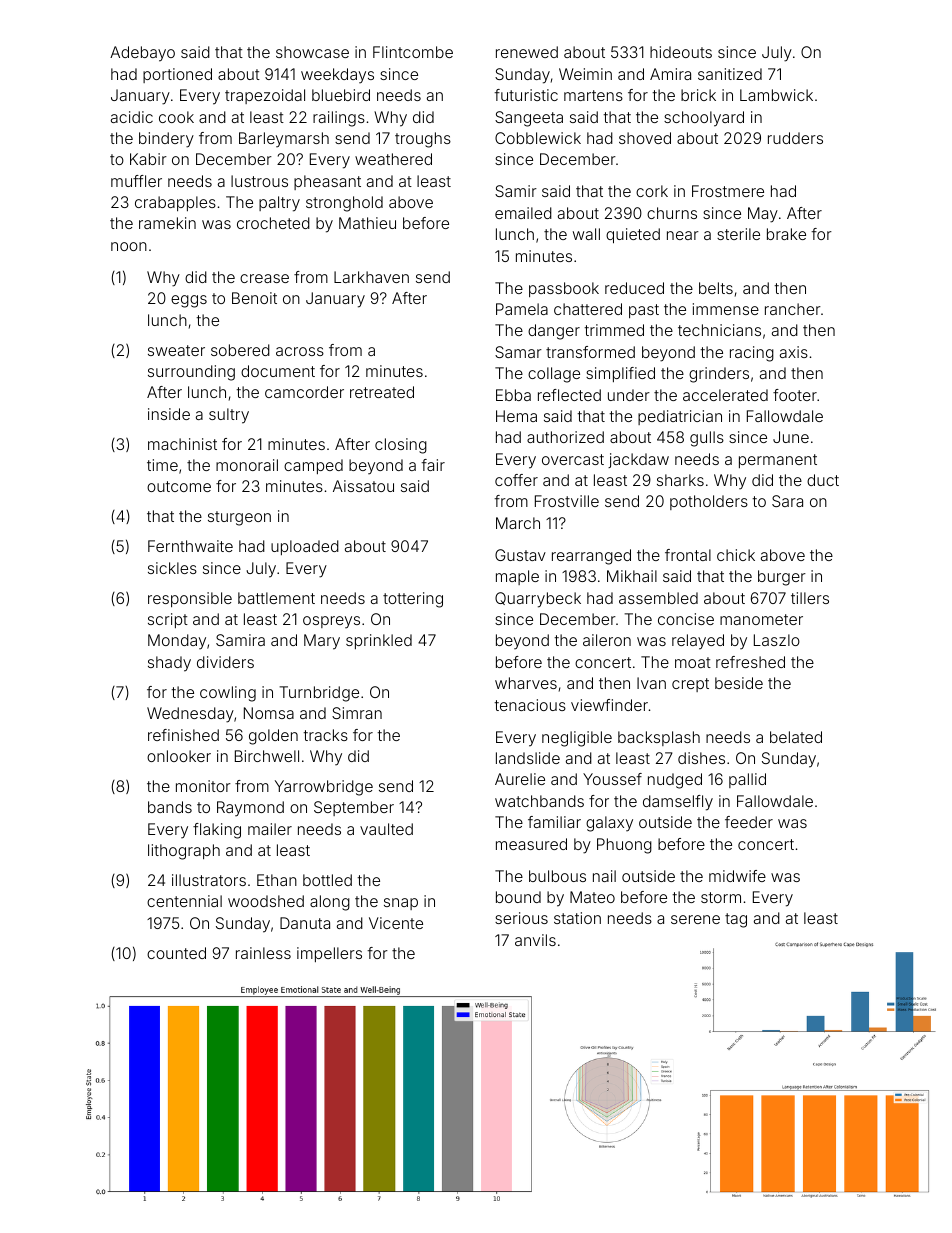  What do you see at coordinates (796, 737) in the image?
I see `belated` at bounding box center [796, 737].
